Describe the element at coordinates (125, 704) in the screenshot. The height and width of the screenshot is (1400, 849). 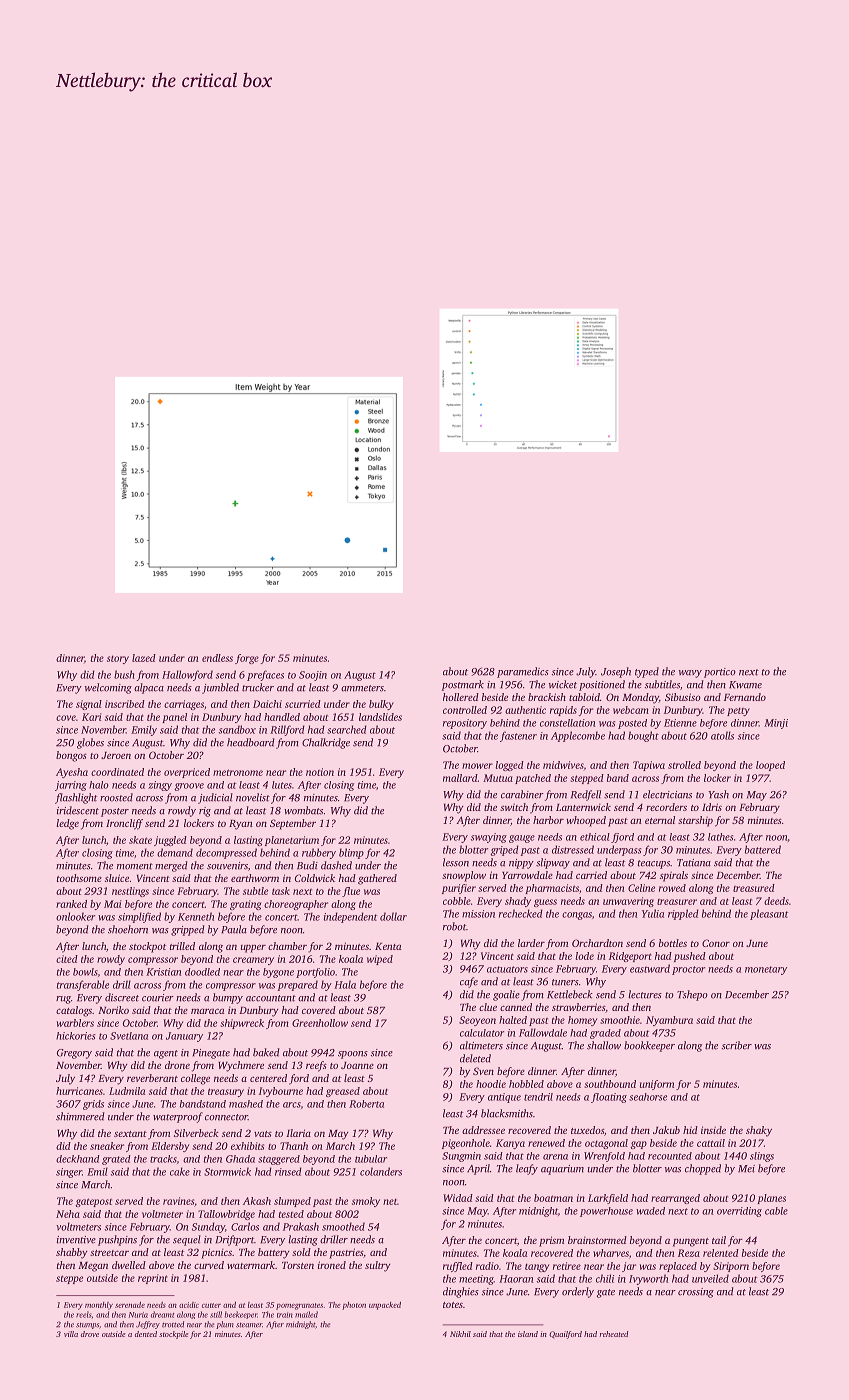
I see `inscribed` at that location.
